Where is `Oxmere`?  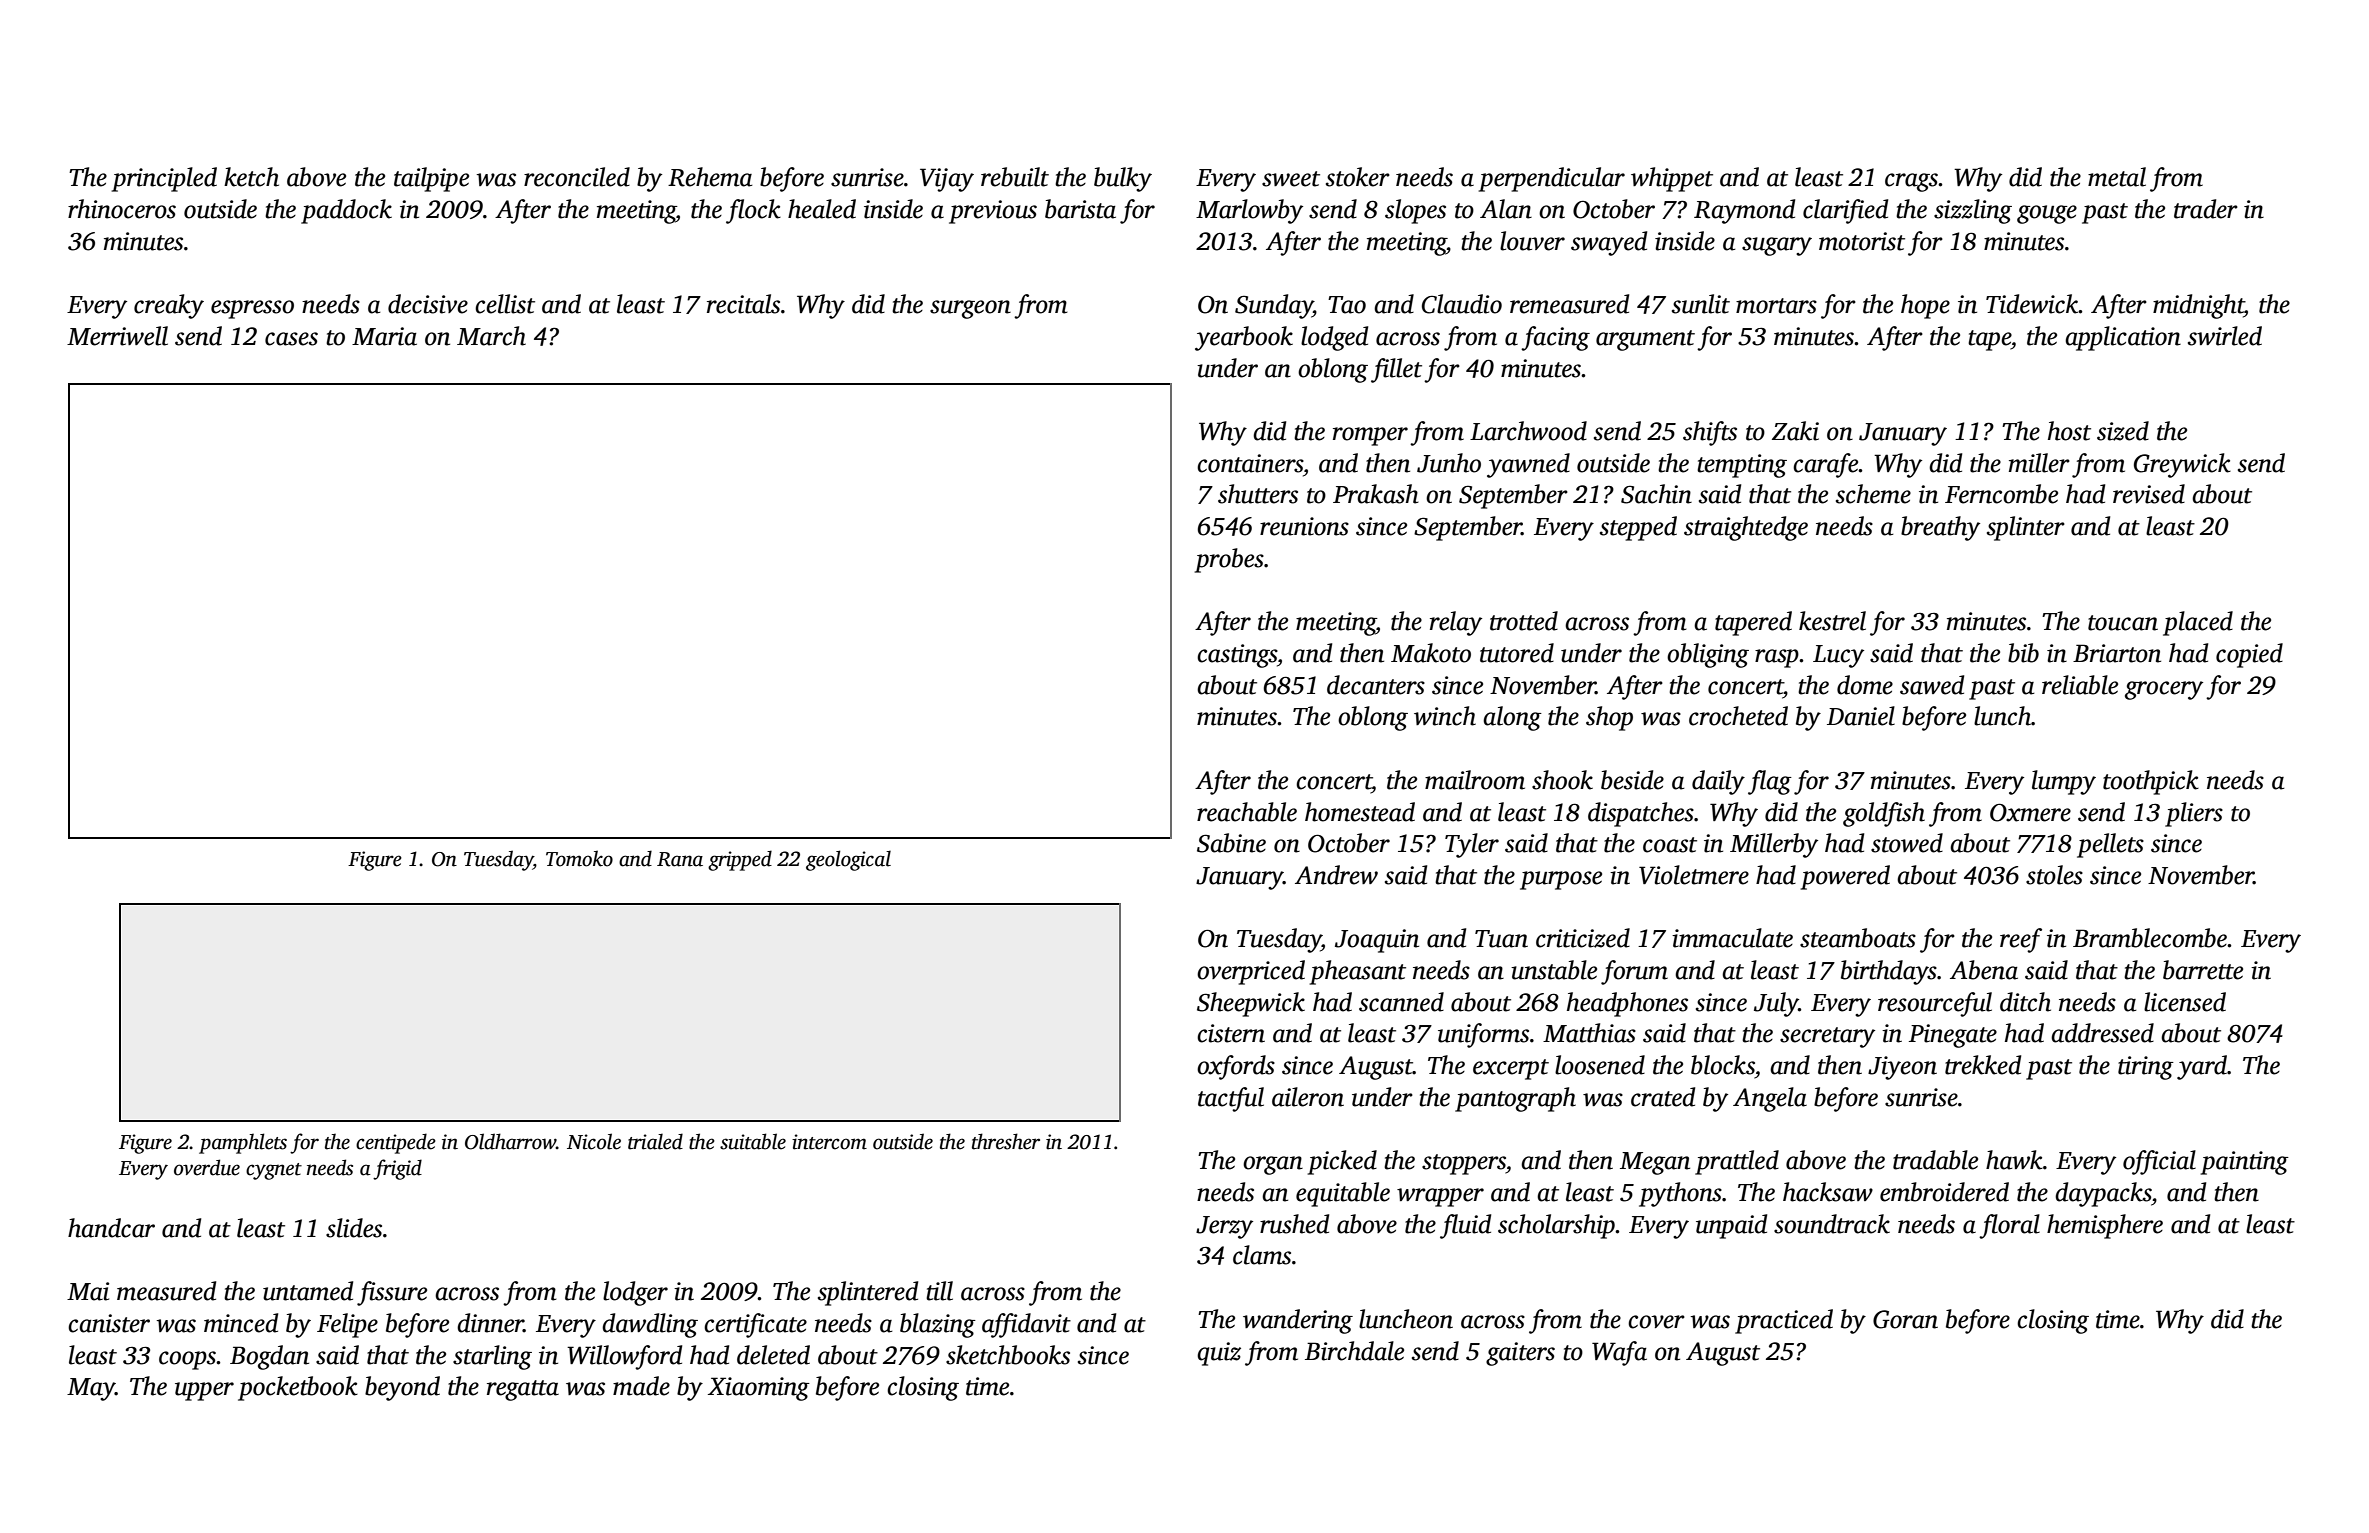 Oxmere is located at coordinates (2030, 813).
